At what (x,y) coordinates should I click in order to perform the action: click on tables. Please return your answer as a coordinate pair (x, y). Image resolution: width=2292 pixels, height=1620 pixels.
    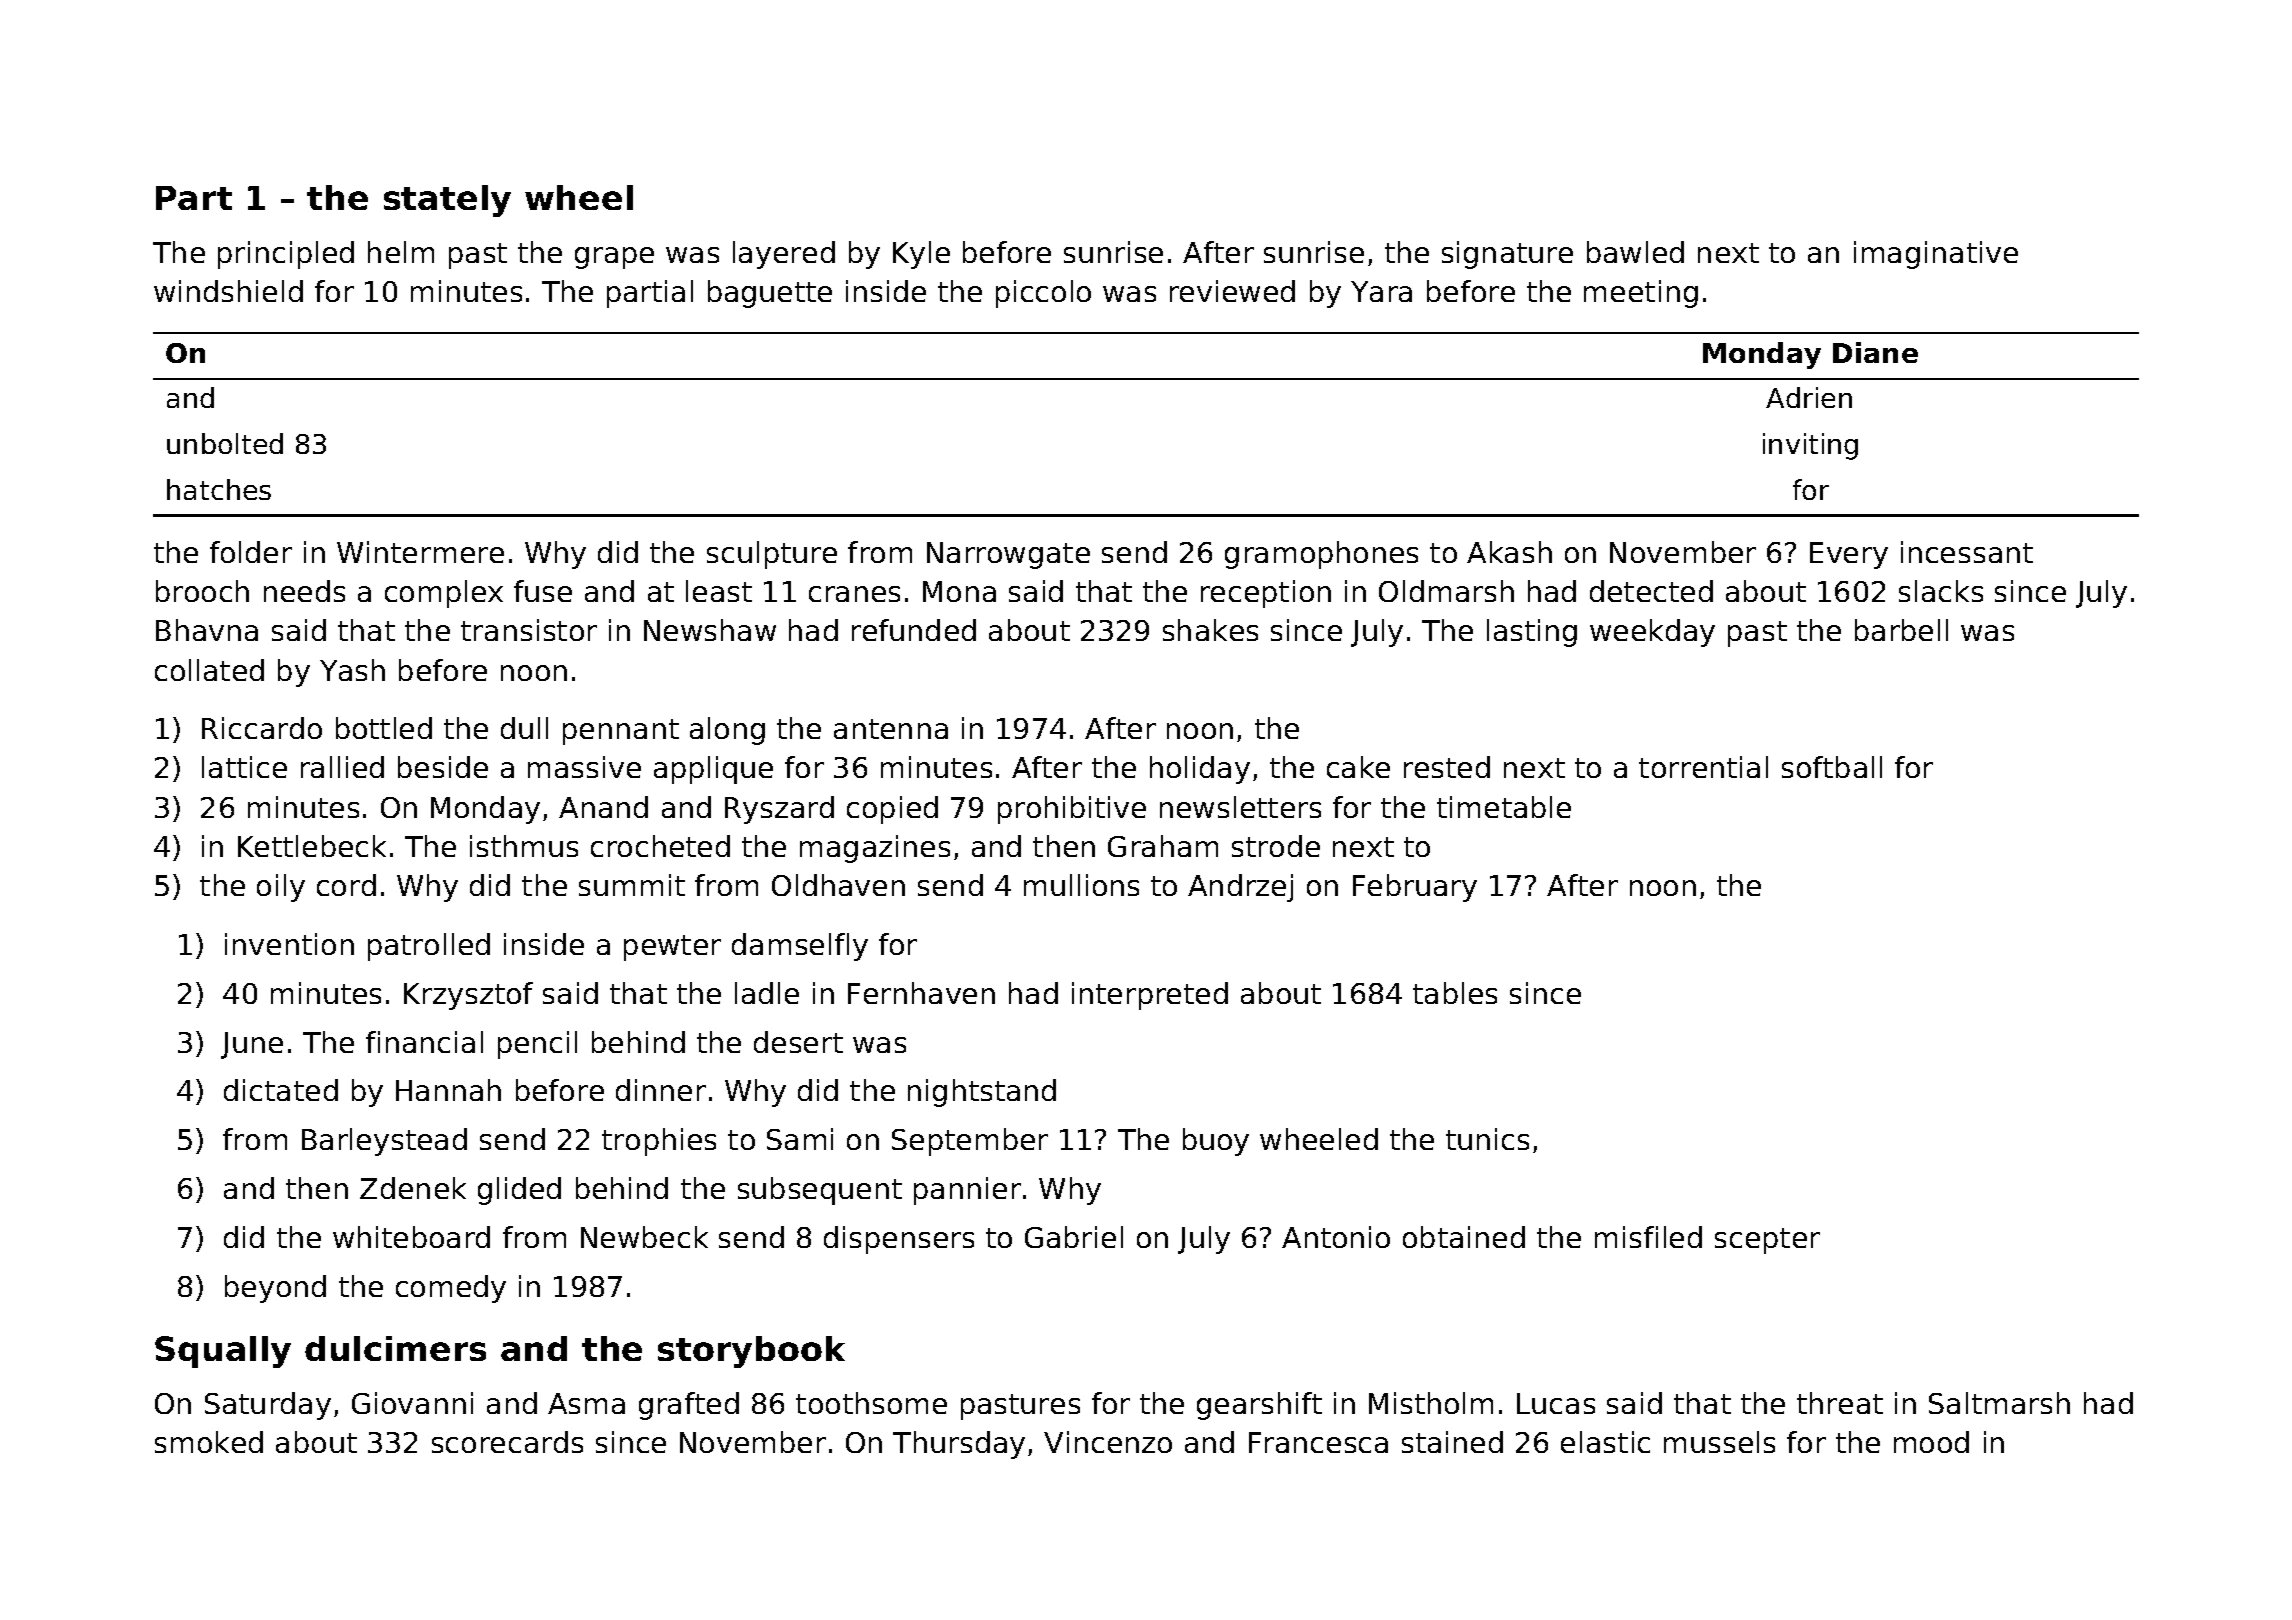
    Looking at the image, I should click on (1455, 993).
